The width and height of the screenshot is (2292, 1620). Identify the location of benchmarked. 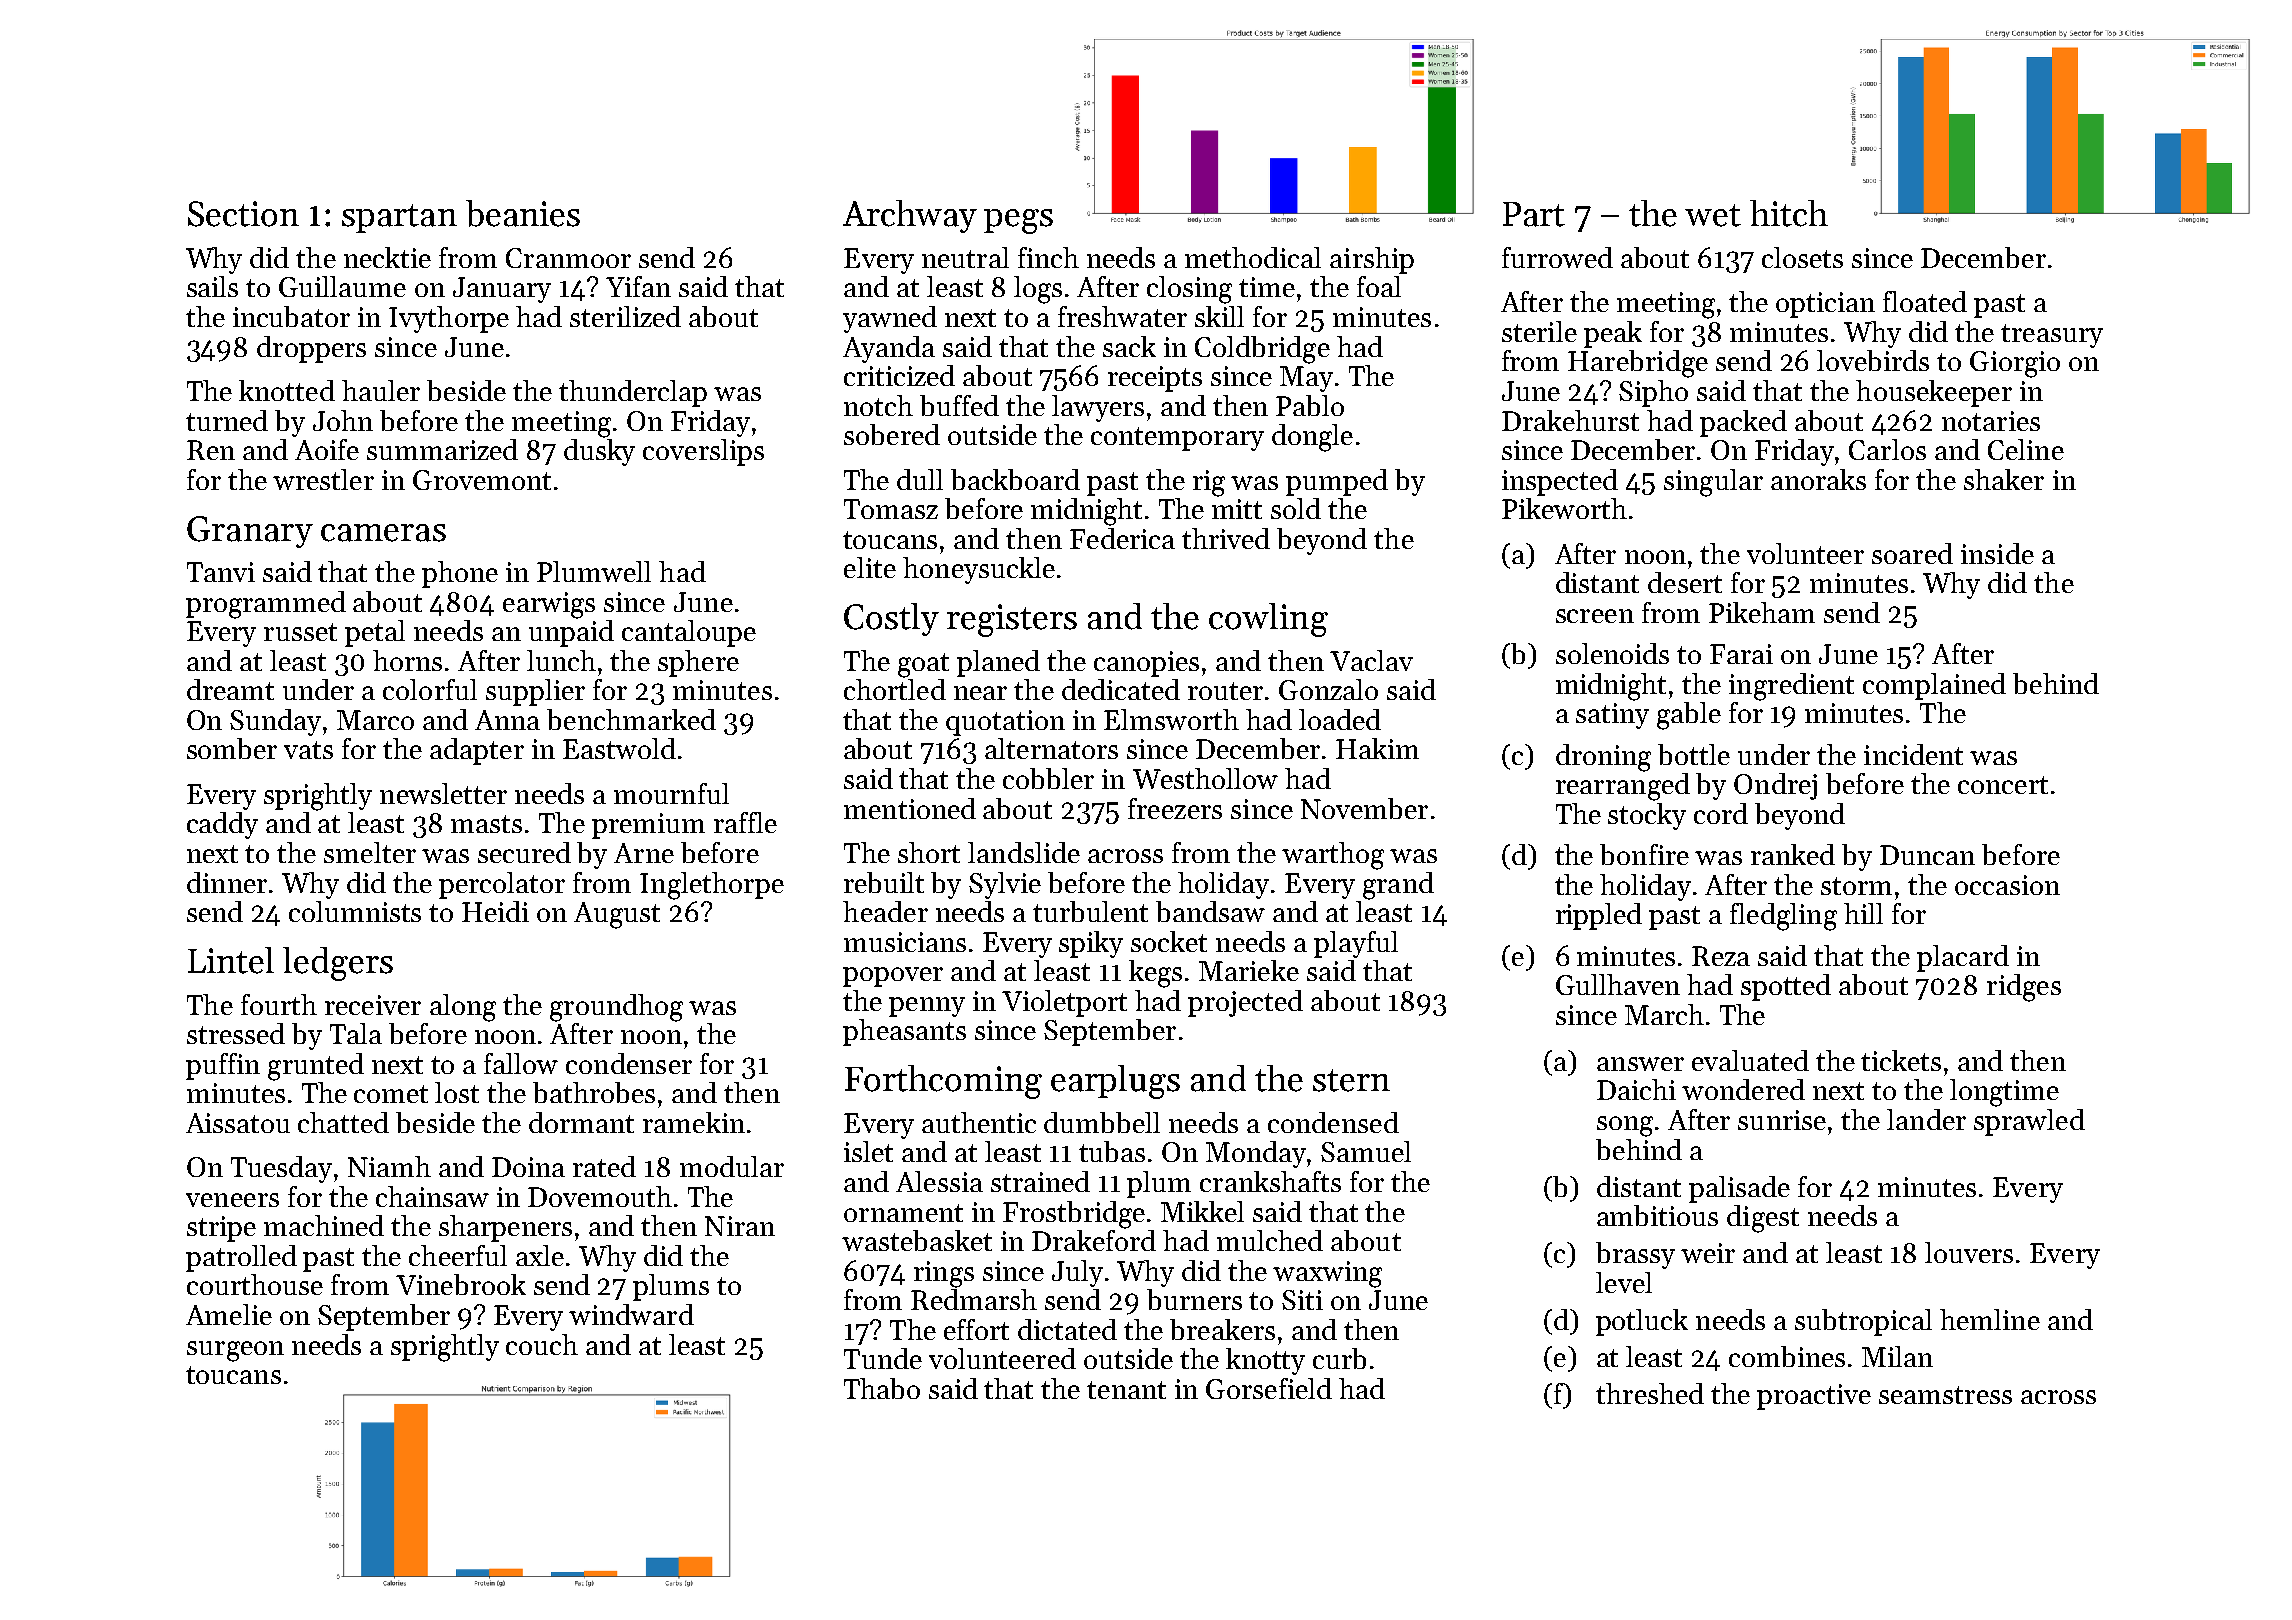
(631, 719).
